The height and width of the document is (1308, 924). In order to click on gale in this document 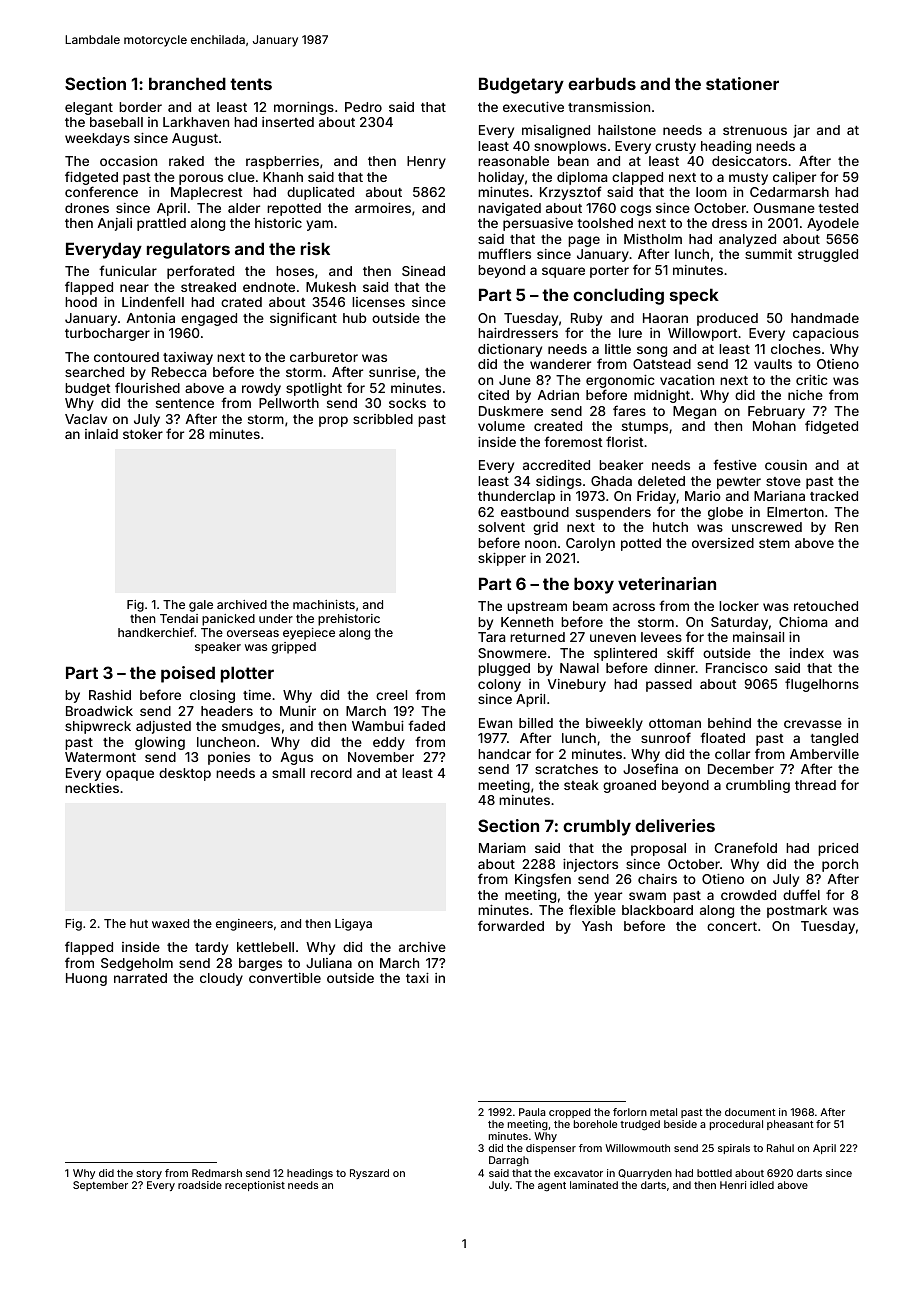, I will do `click(201, 606)`.
